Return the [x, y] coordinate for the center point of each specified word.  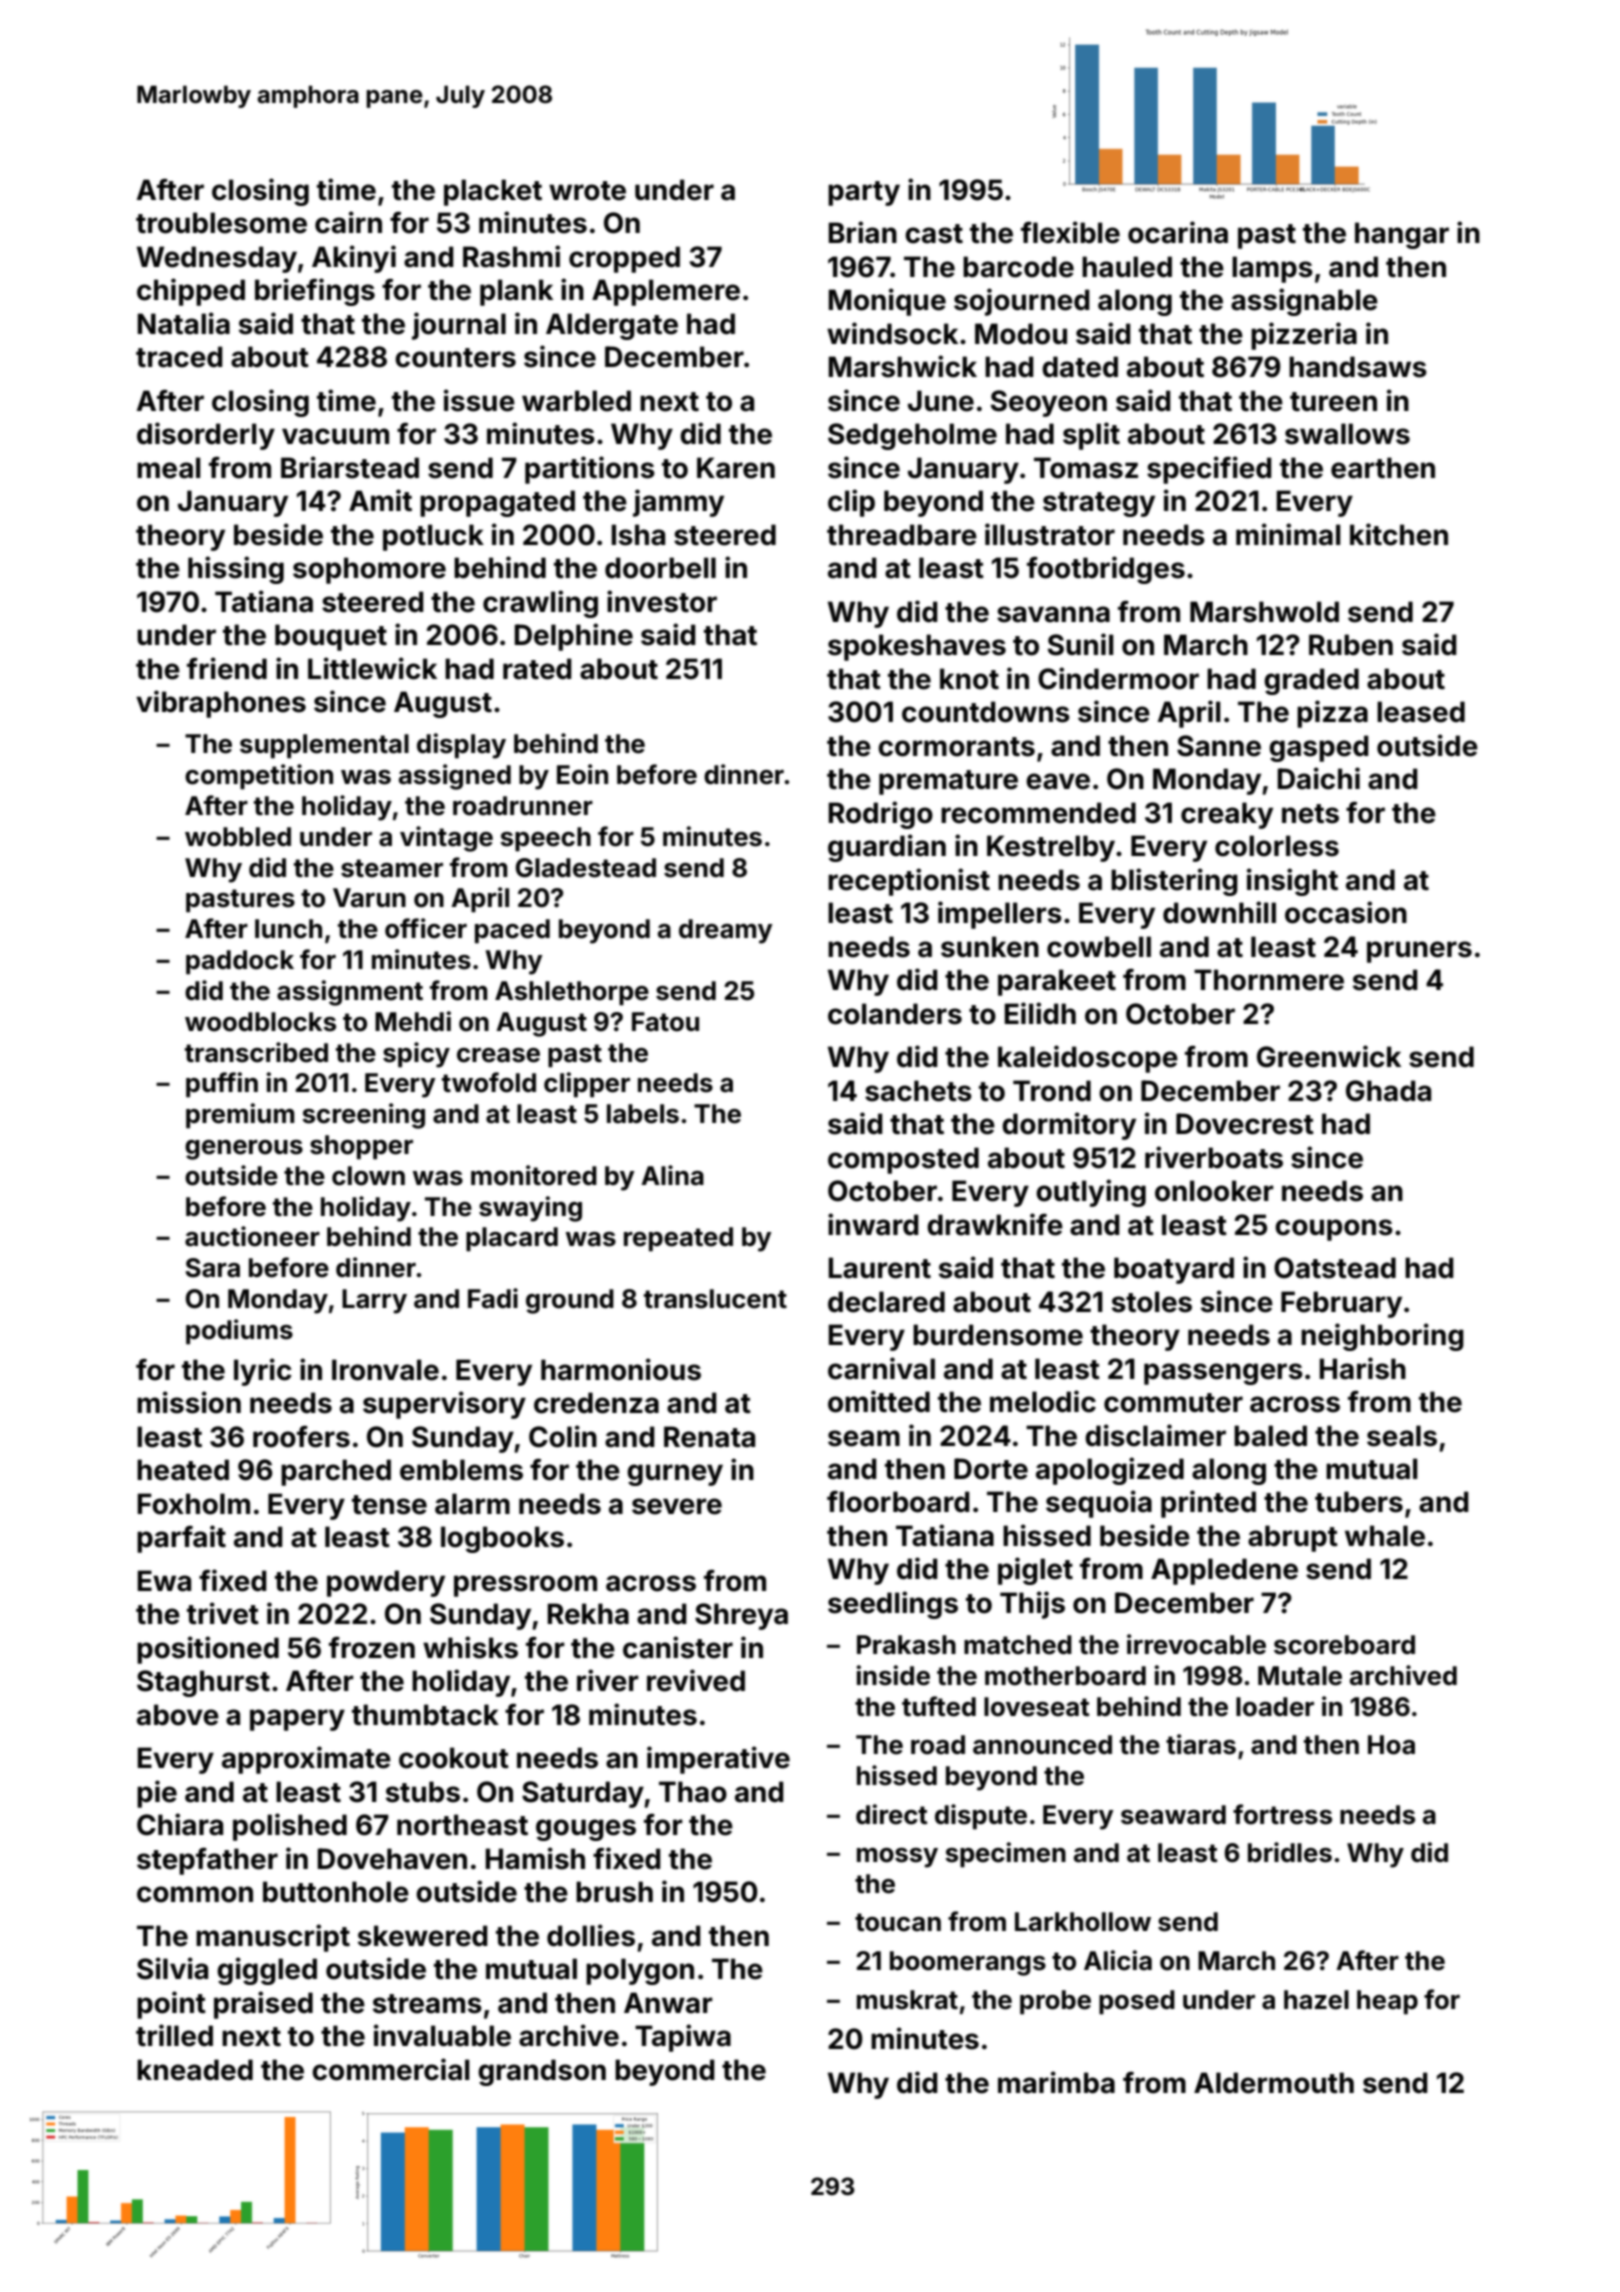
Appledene [1224, 1571]
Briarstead [350, 467]
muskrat [907, 2000]
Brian [862, 232]
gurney [675, 1475]
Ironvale [385, 1370]
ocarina [1178, 232]
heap [1387, 2002]
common [195, 1894]
